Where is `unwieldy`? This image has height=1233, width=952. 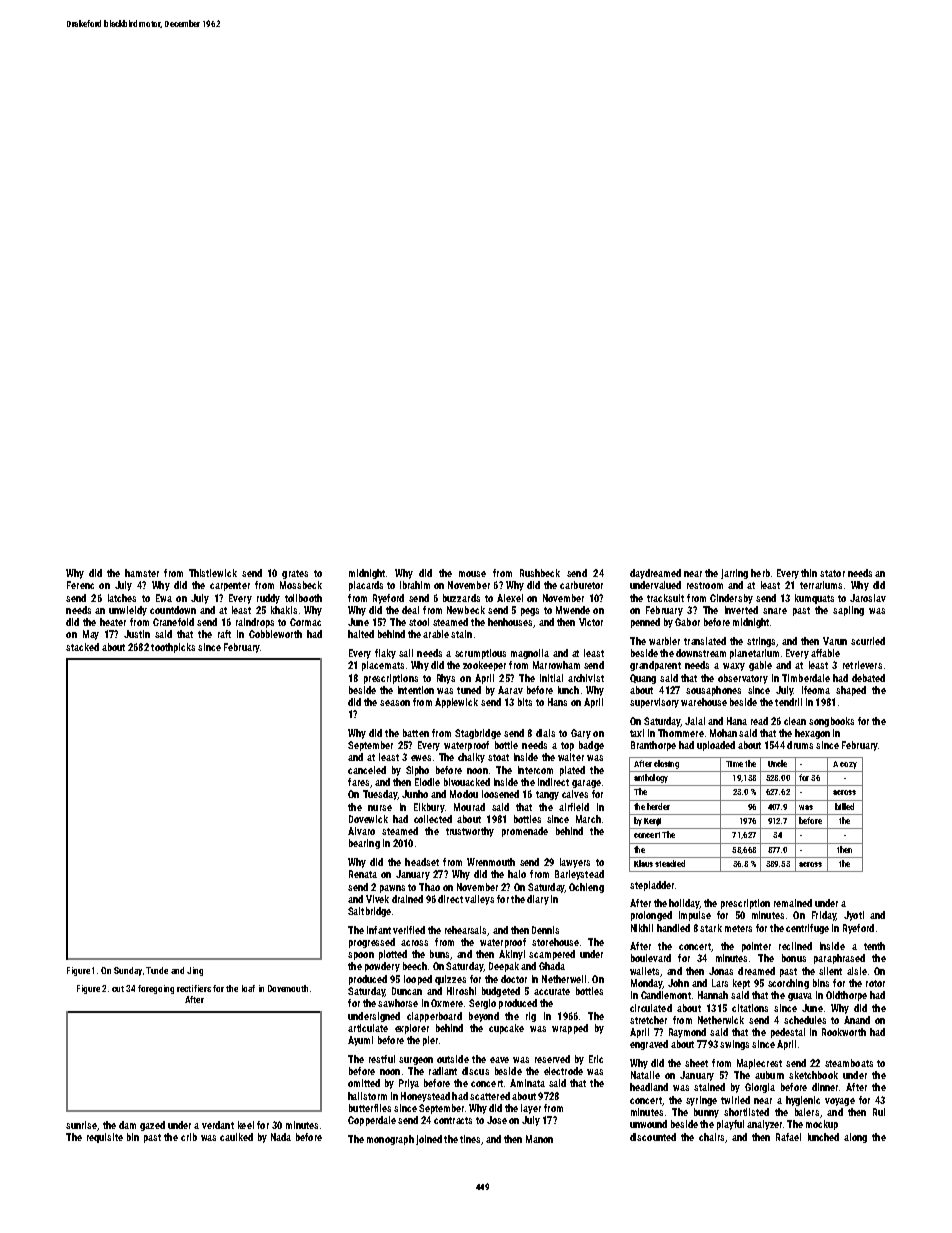 unwieldy is located at coordinates (128, 611).
